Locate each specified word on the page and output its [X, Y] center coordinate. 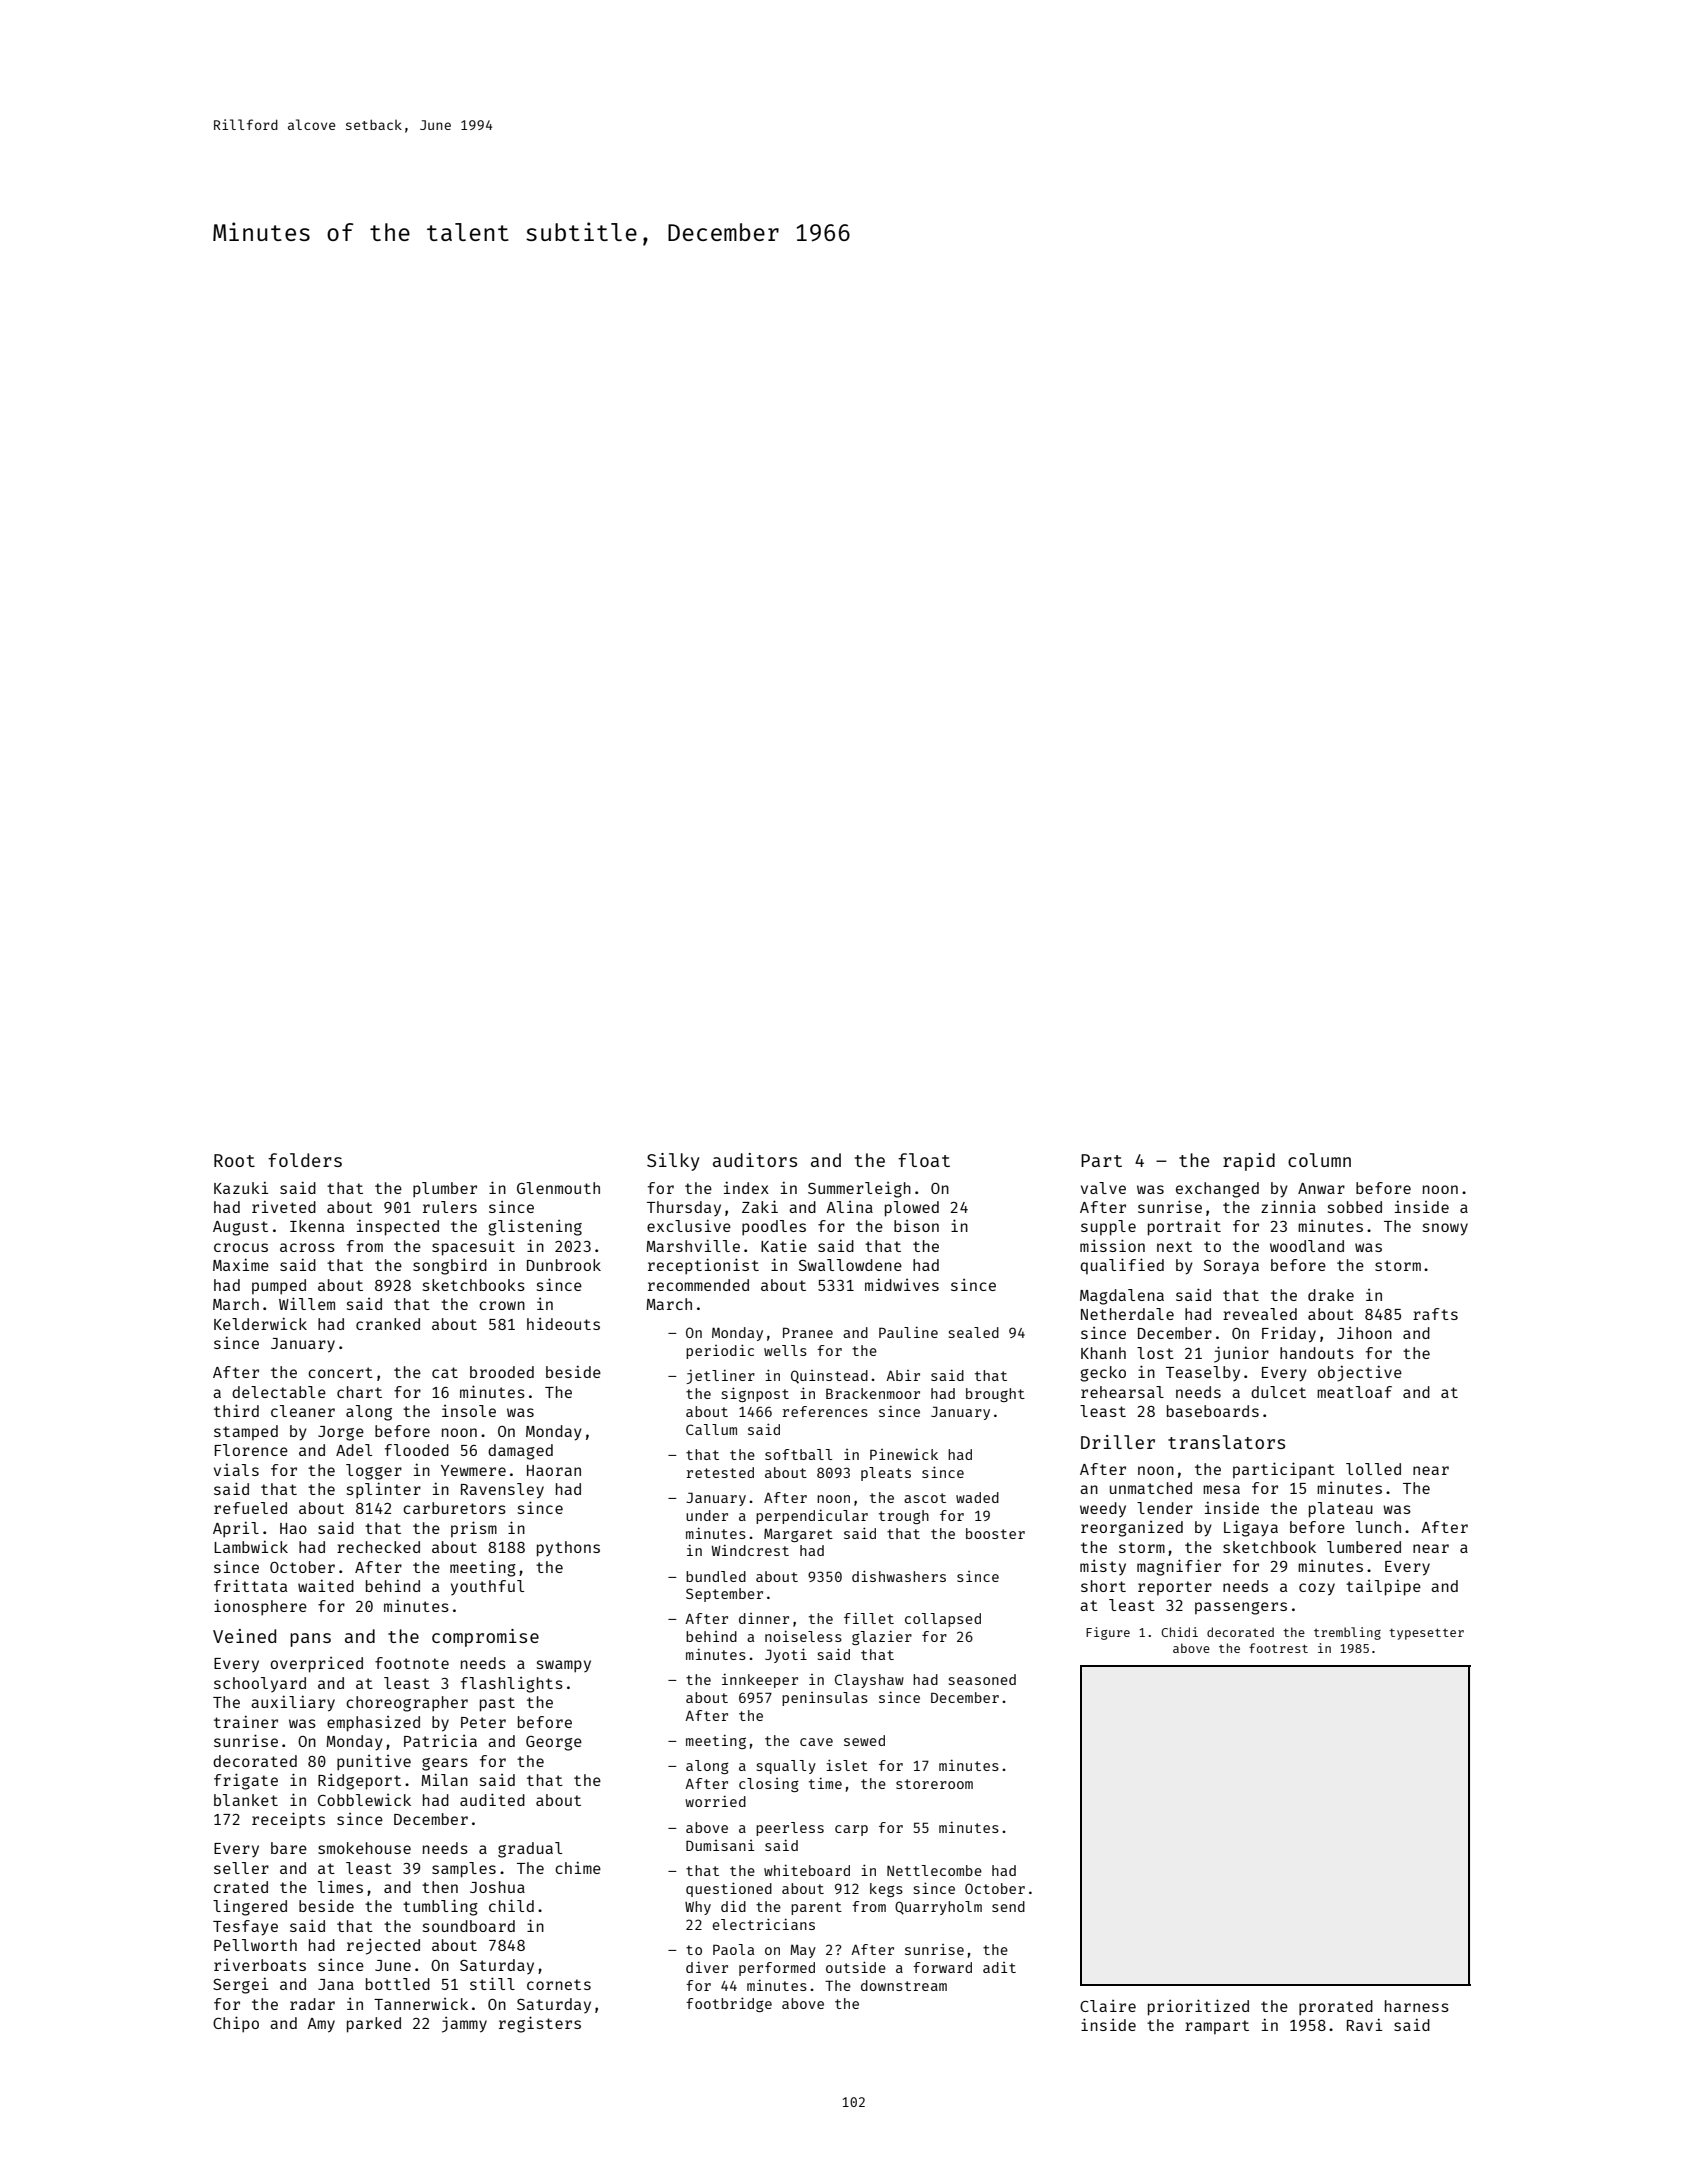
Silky [673, 1162]
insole [469, 1411]
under [707, 1515]
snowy [1445, 1229]
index [746, 1187]
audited [492, 1799]
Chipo [236, 2024]
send [1008, 1906]
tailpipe [1383, 1587]
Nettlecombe [934, 1870]
